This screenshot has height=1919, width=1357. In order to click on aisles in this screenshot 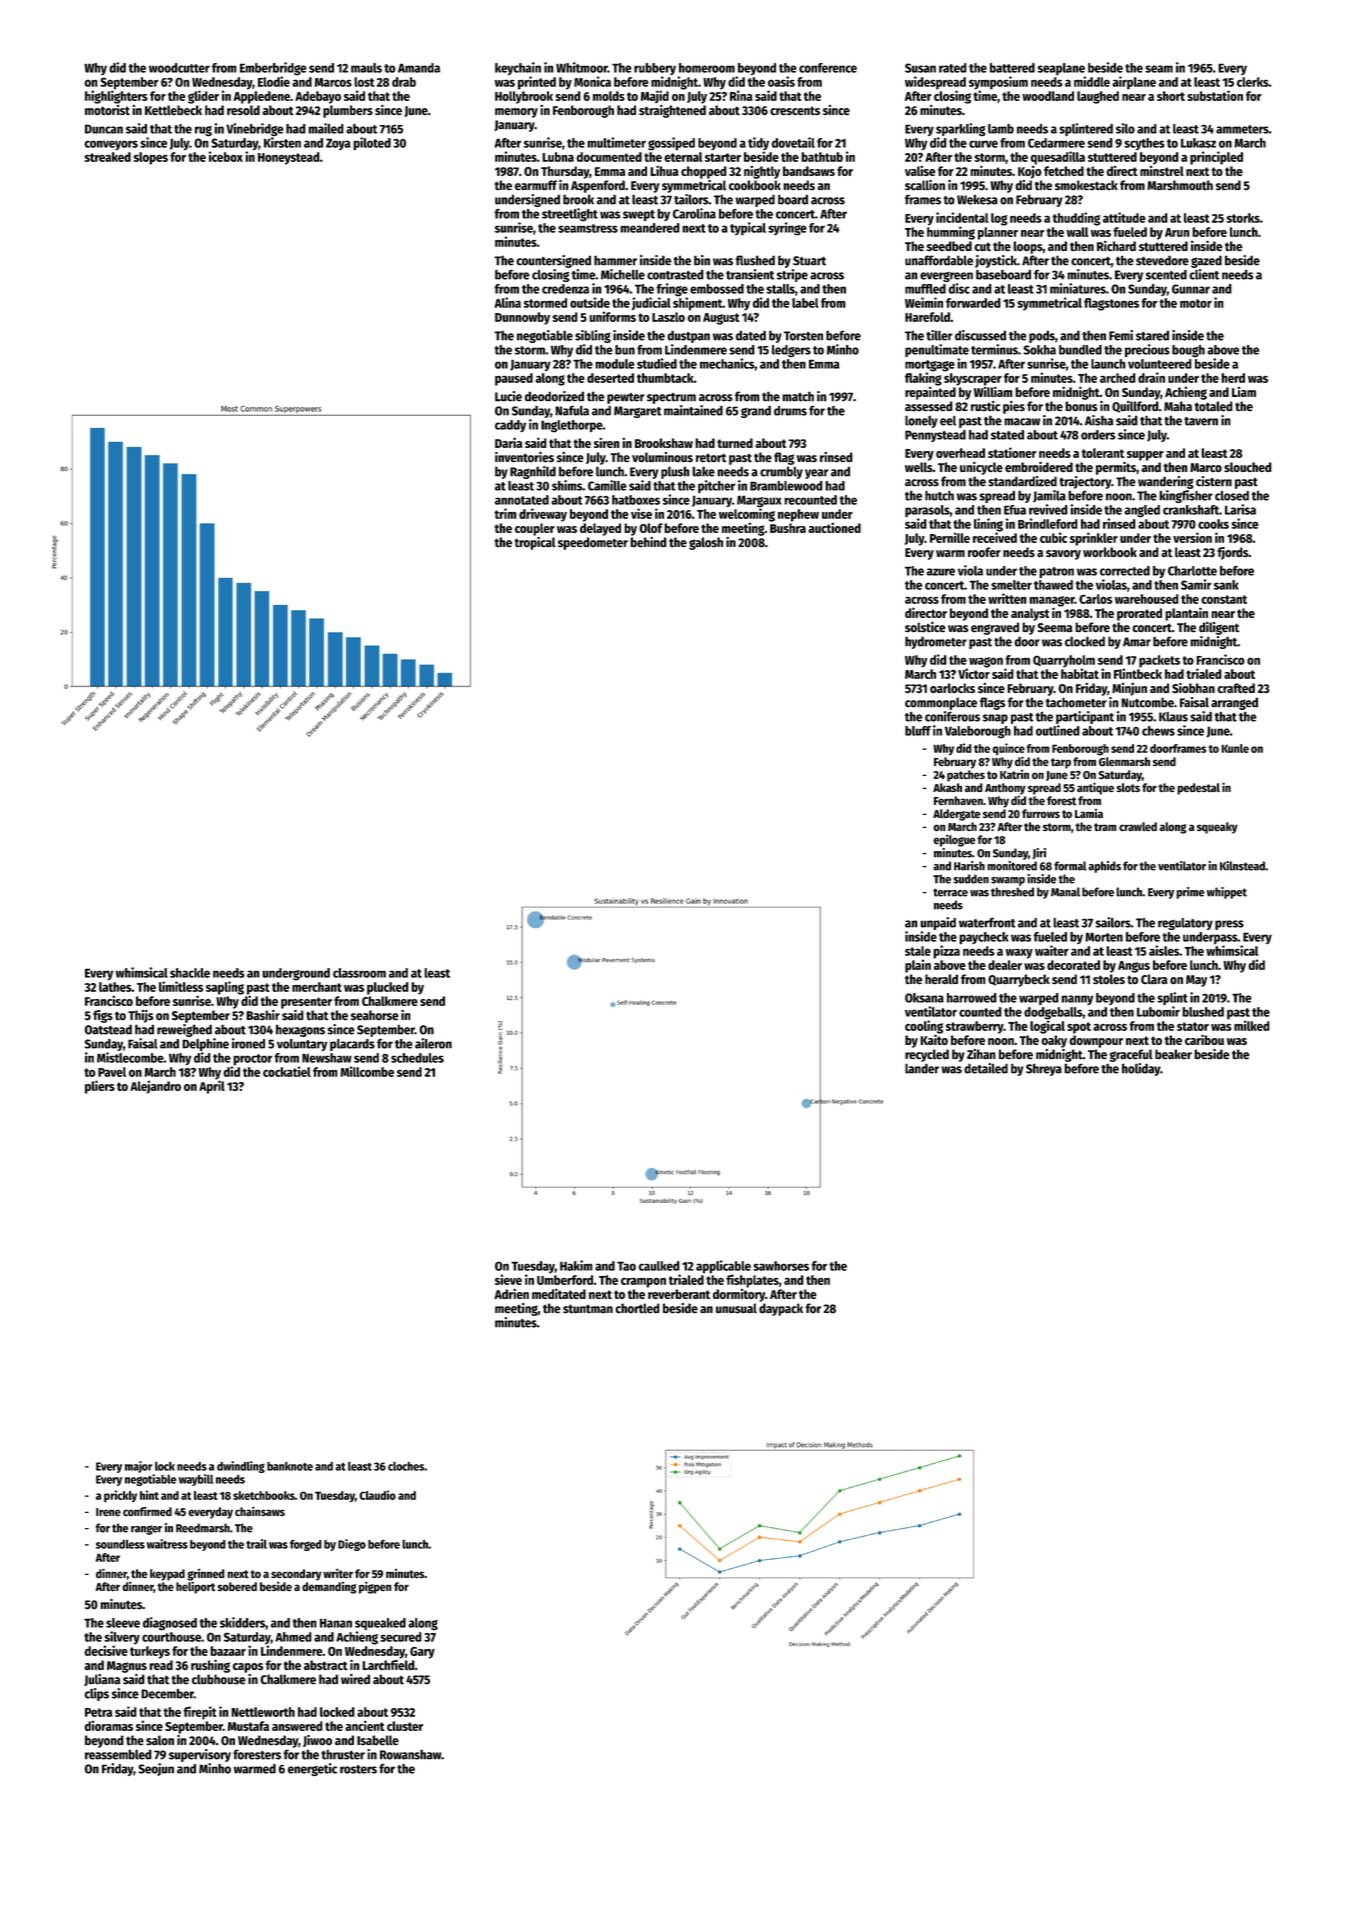, I will do `click(1164, 950)`.
